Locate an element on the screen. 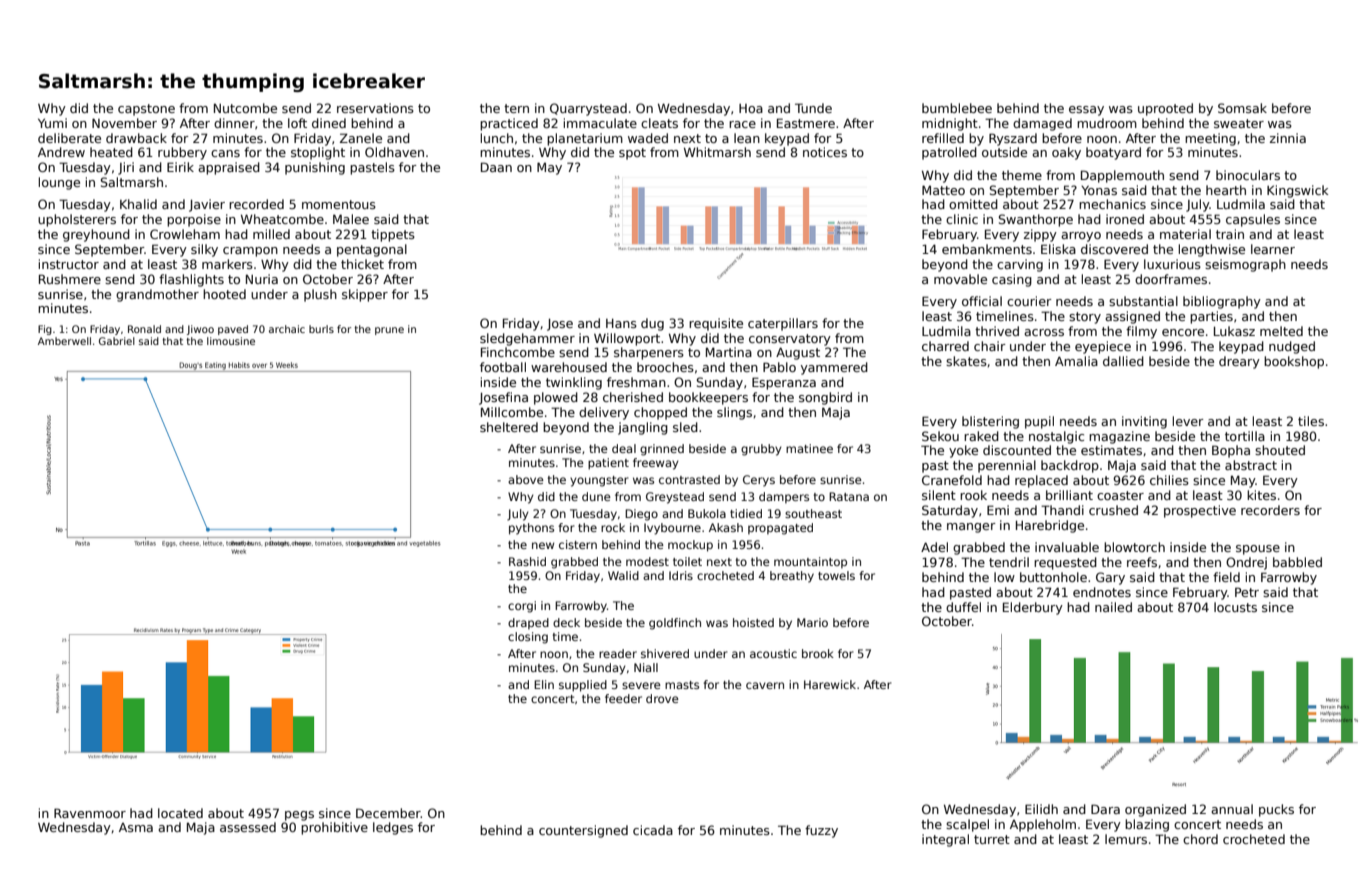  Ronald is located at coordinates (144, 329).
